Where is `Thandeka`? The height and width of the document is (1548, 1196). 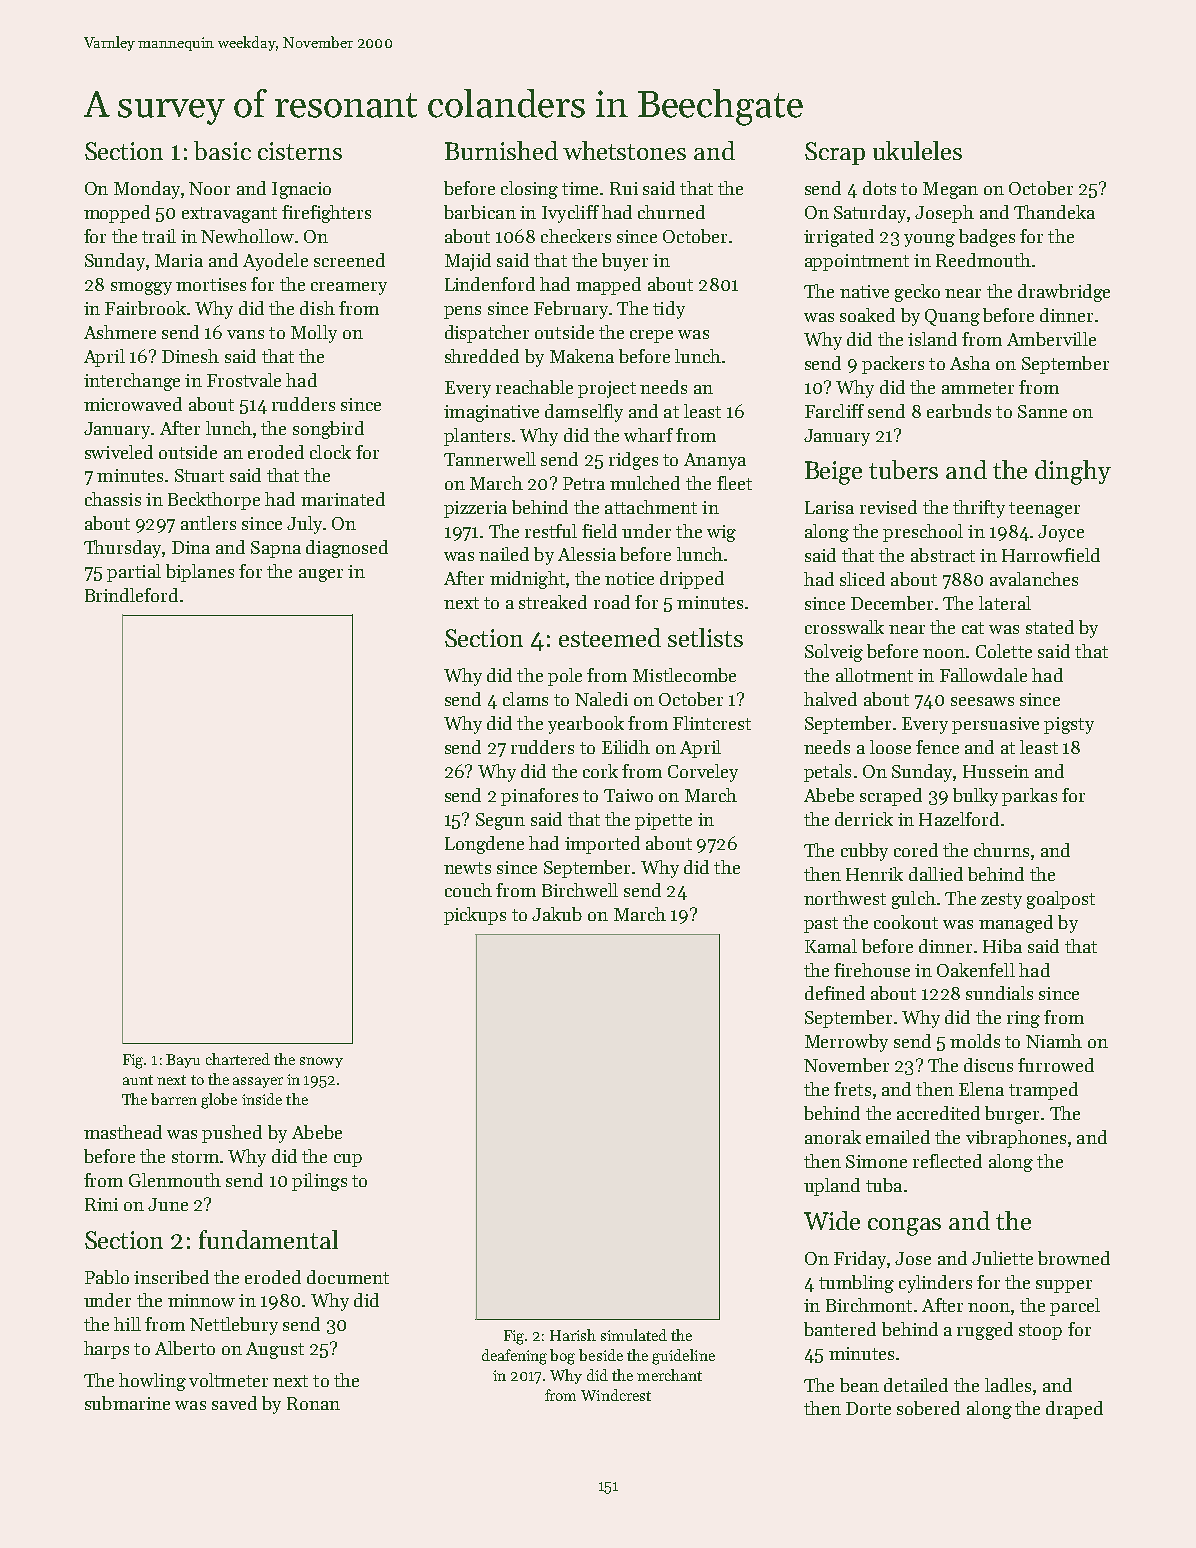 Thandeka is located at coordinates (1054, 212).
